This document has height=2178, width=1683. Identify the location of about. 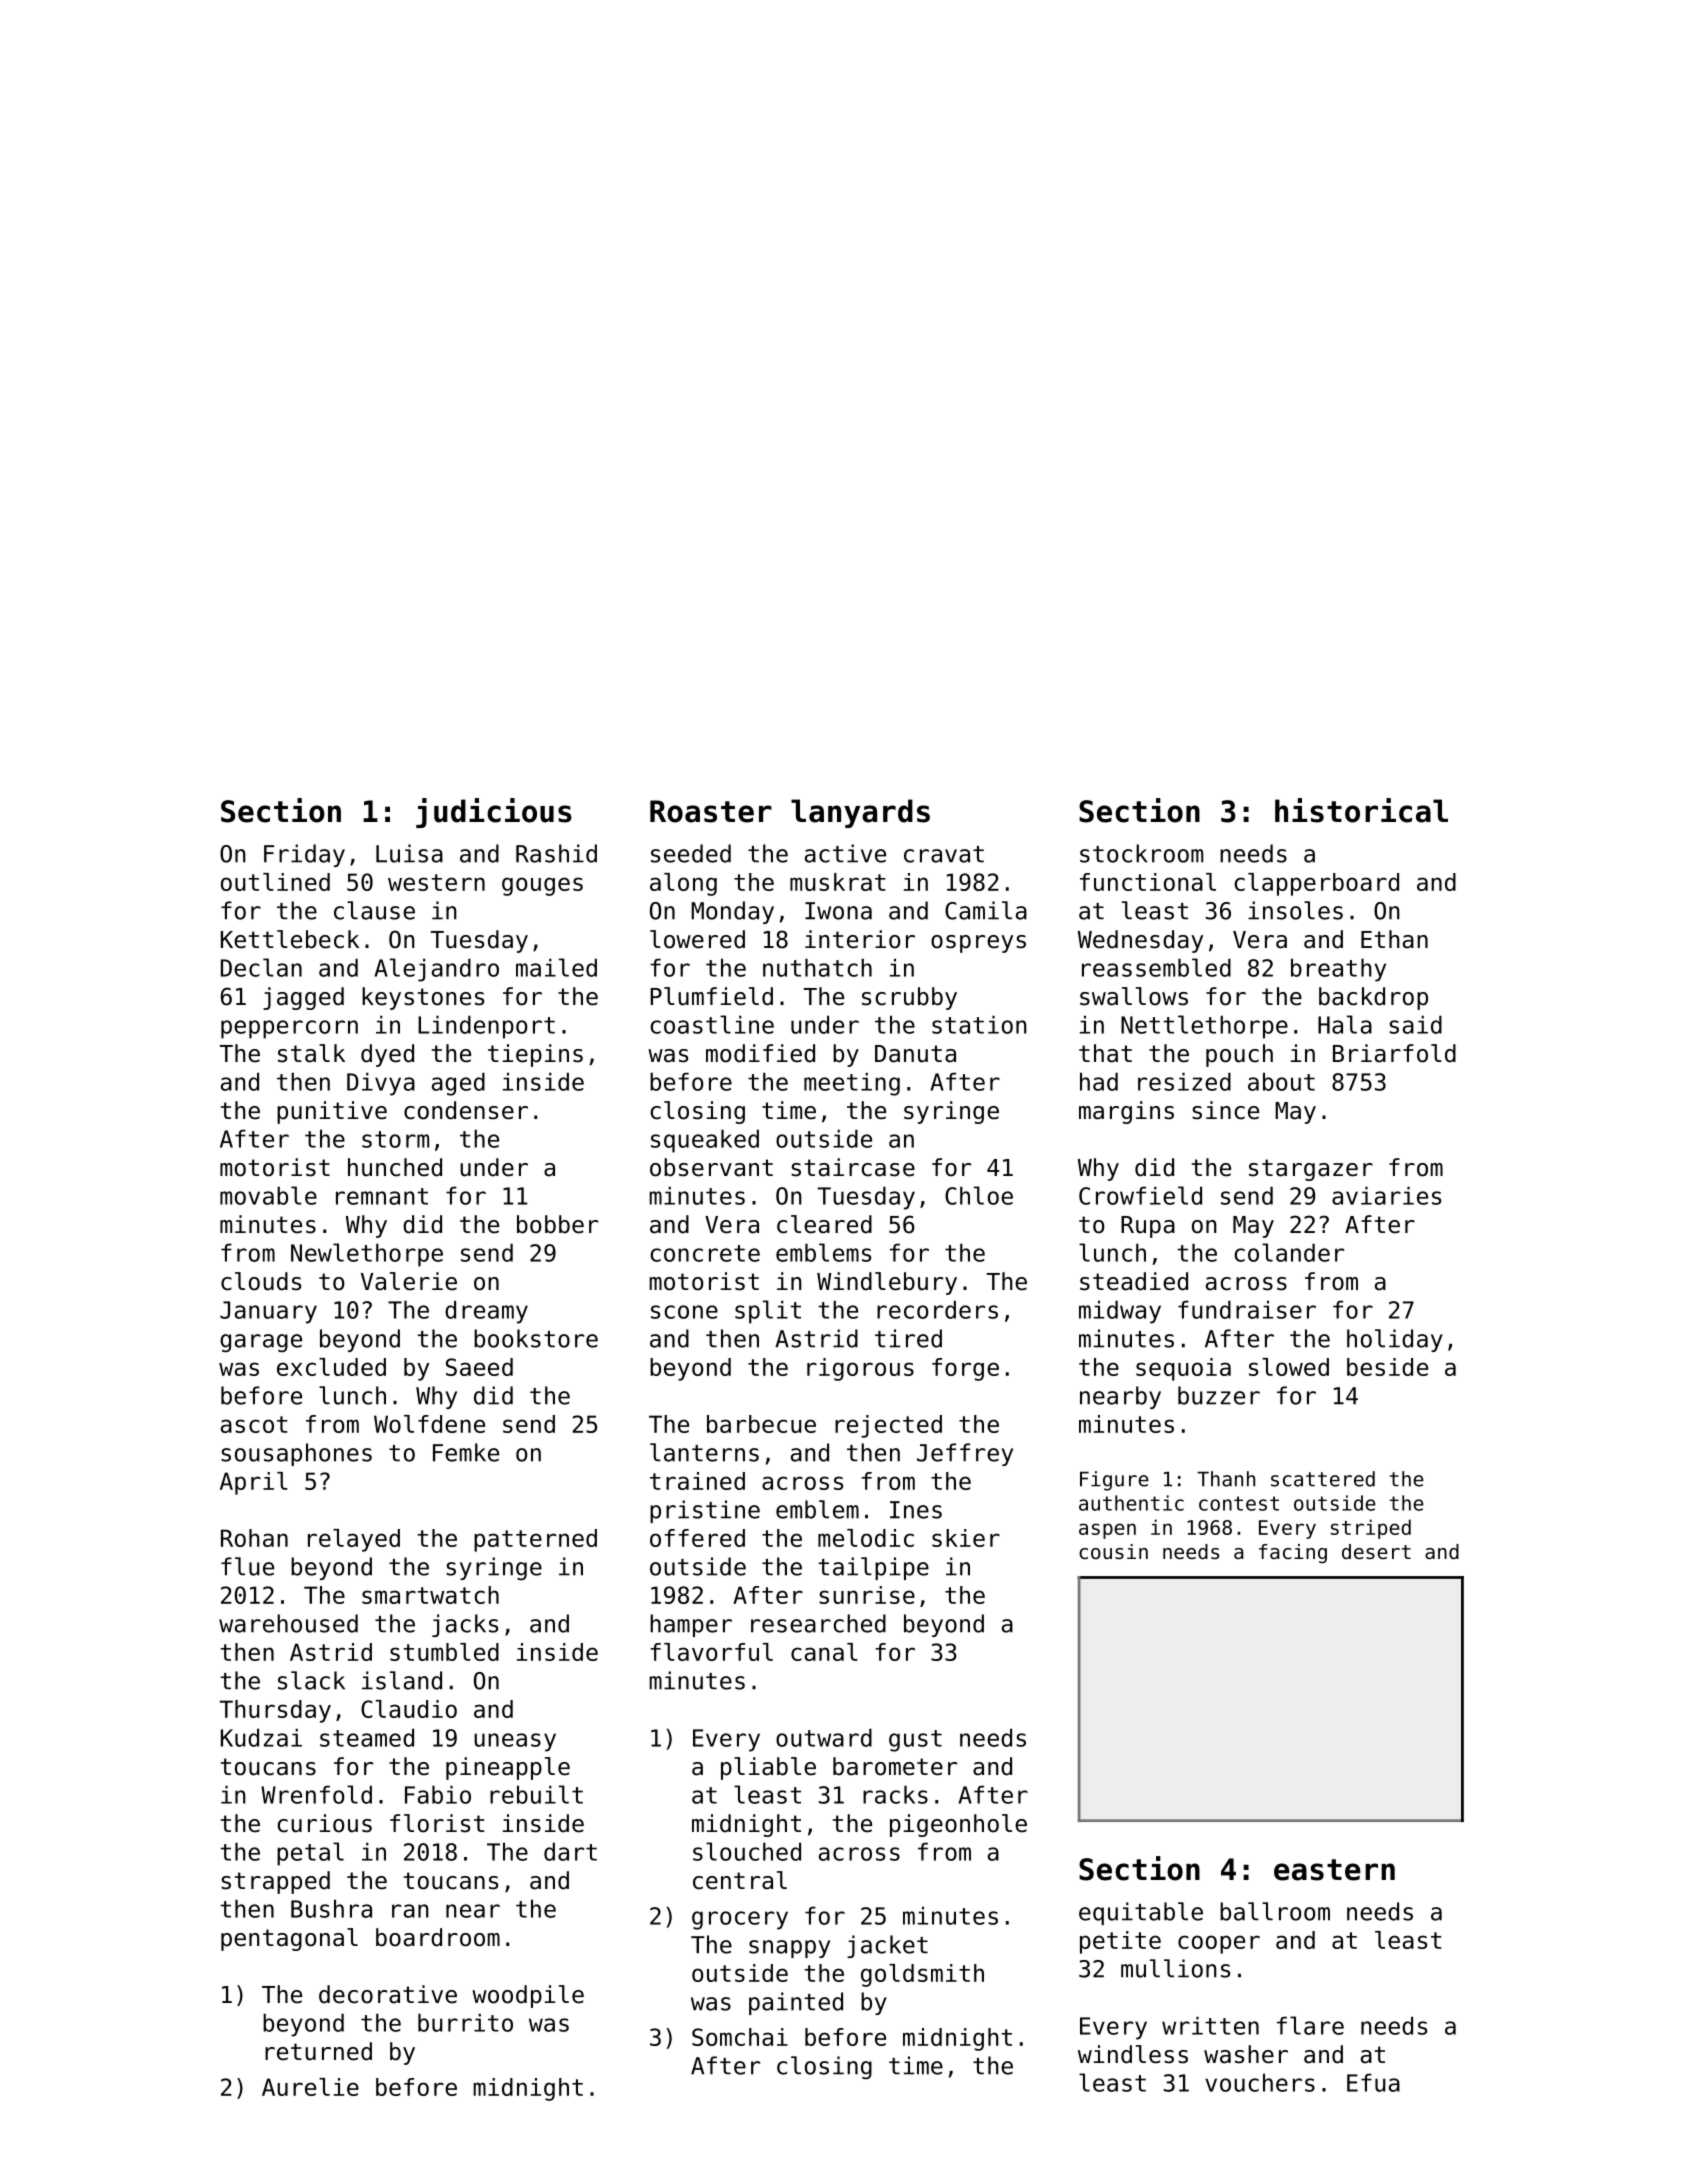
(1281, 1081).
